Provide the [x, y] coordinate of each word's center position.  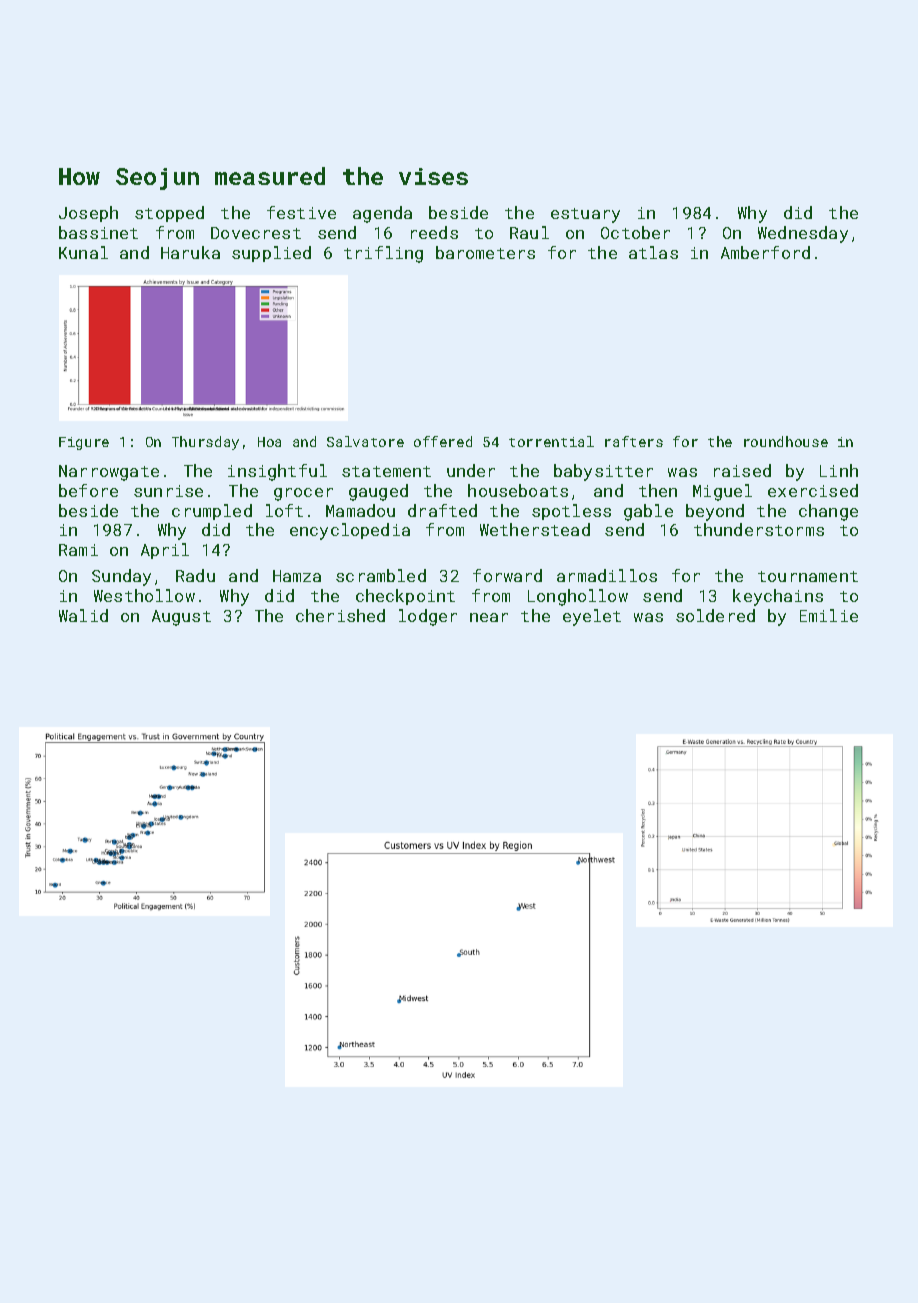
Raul [529, 232]
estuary [585, 215]
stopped [169, 214]
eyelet [592, 617]
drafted [442, 510]
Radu [195, 575]
